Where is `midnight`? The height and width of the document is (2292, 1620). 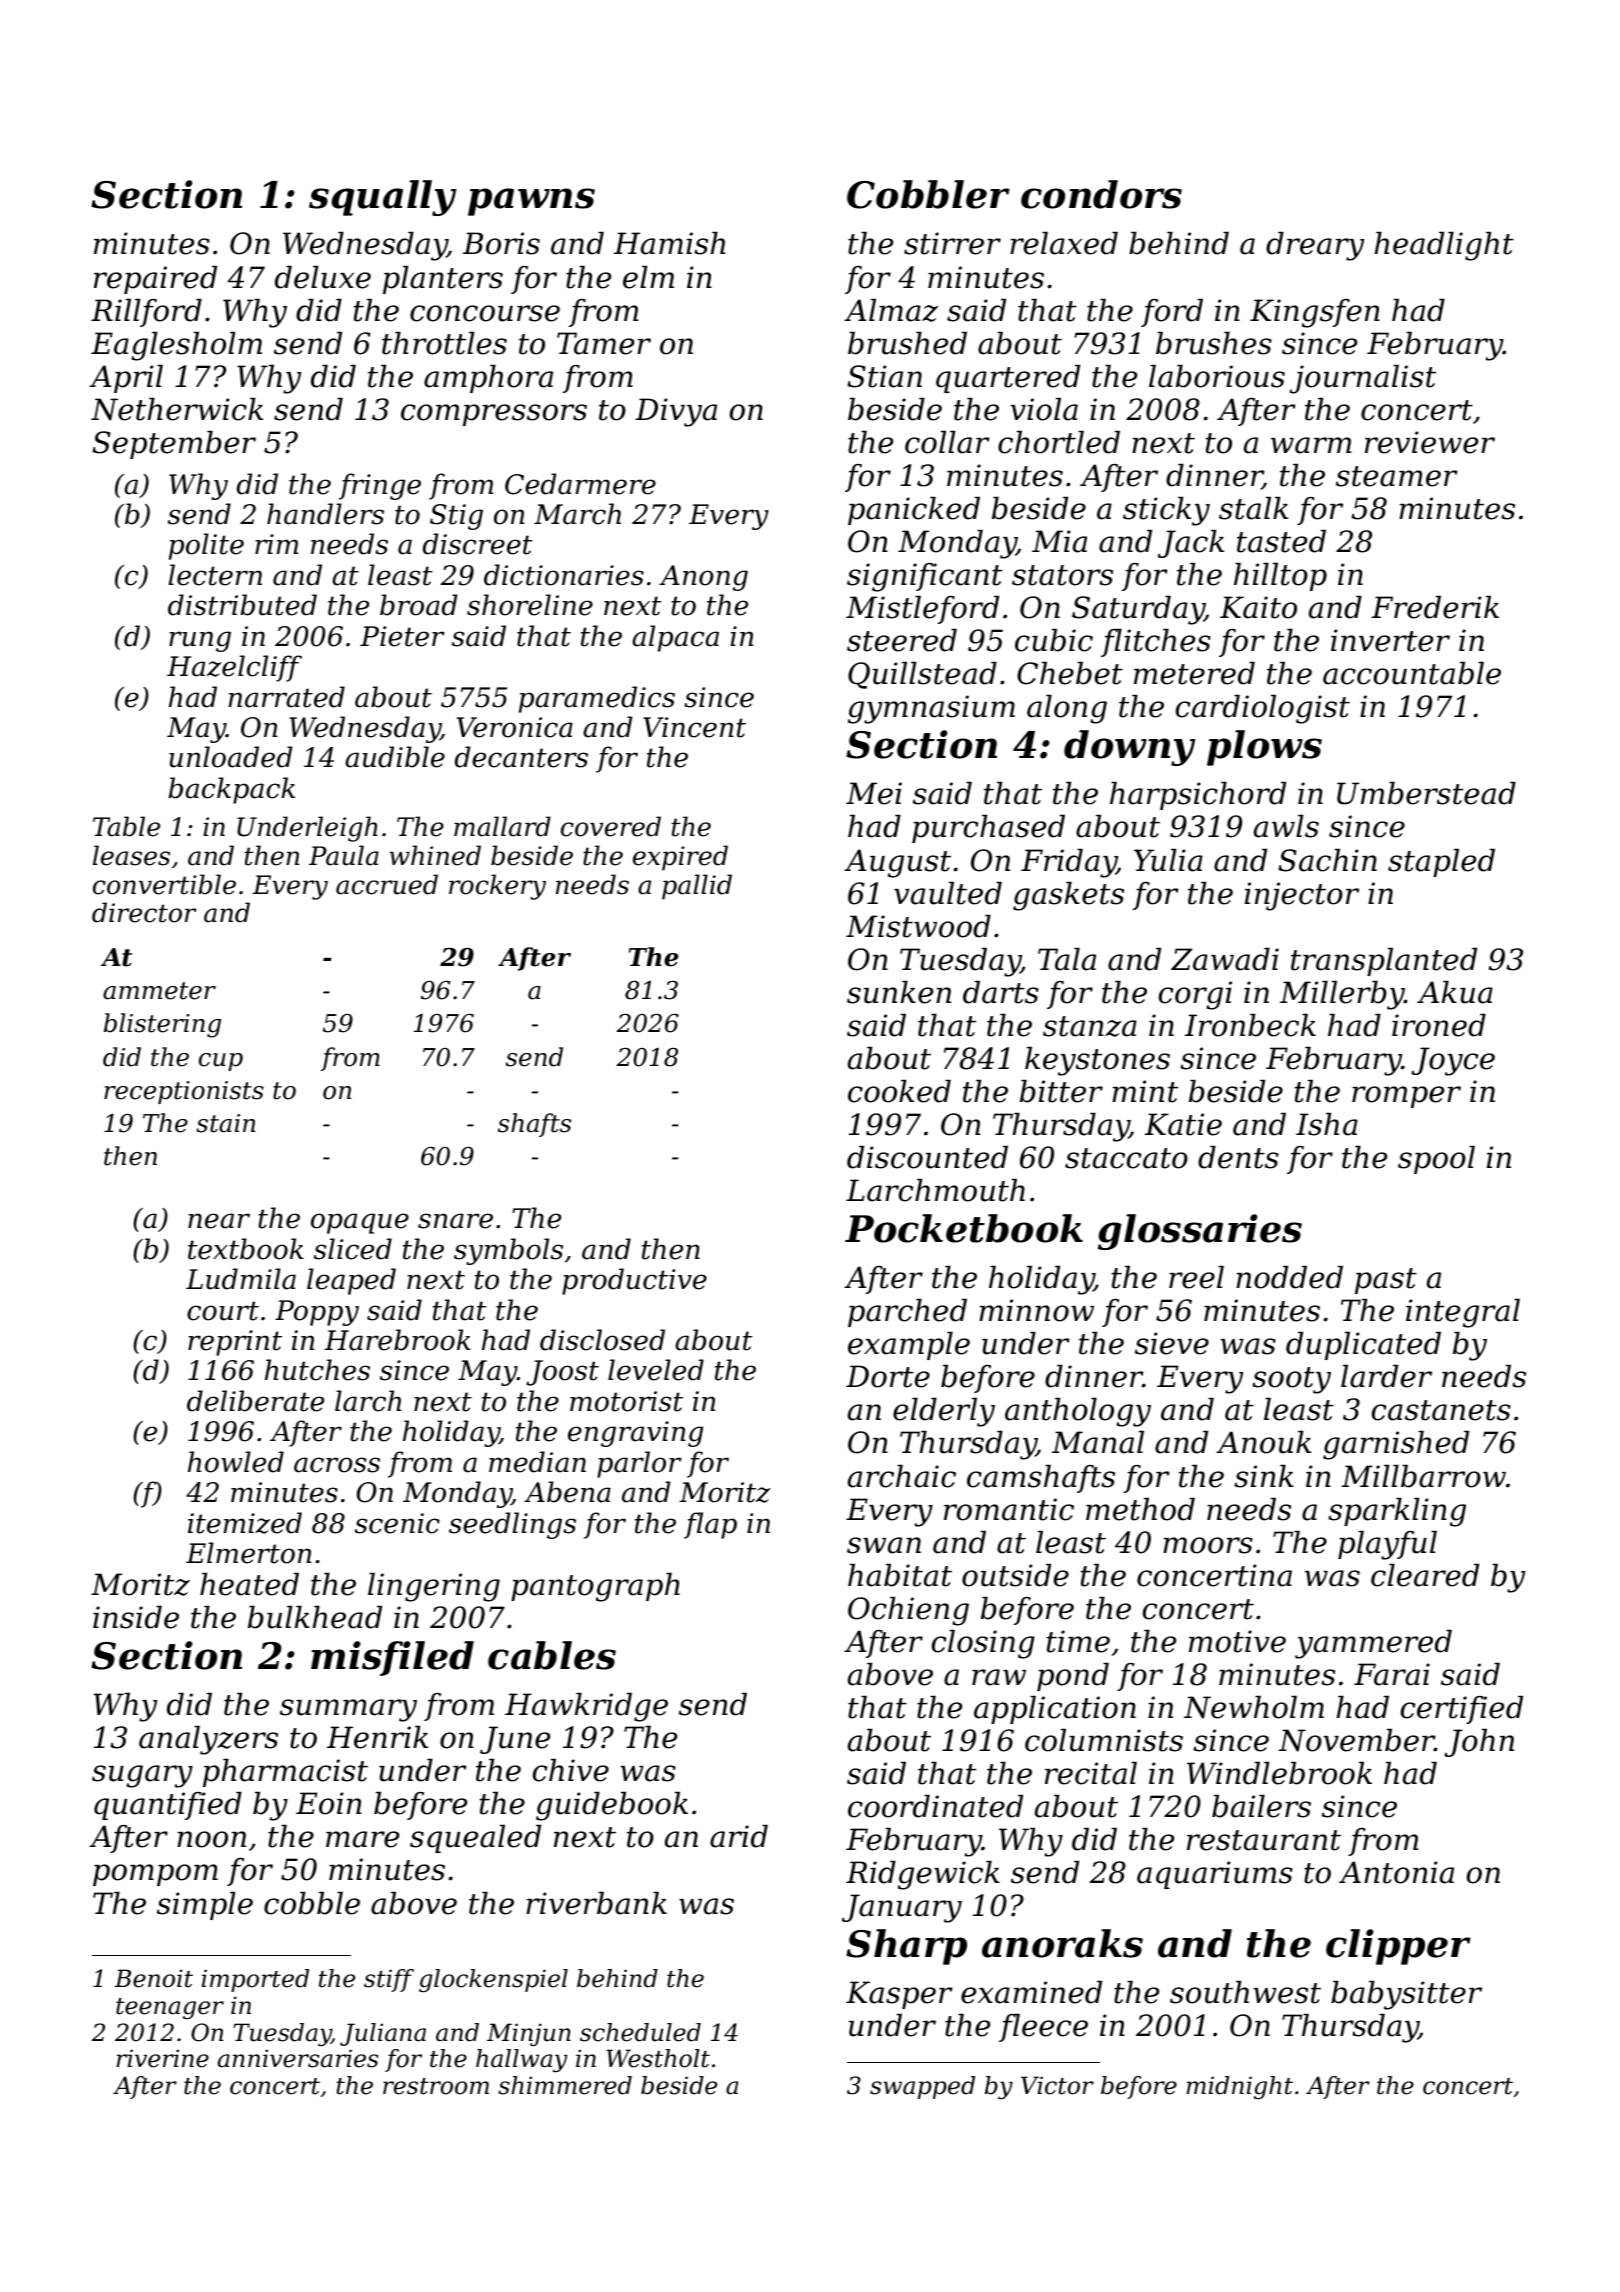
midnight is located at coordinates (1240, 2087).
